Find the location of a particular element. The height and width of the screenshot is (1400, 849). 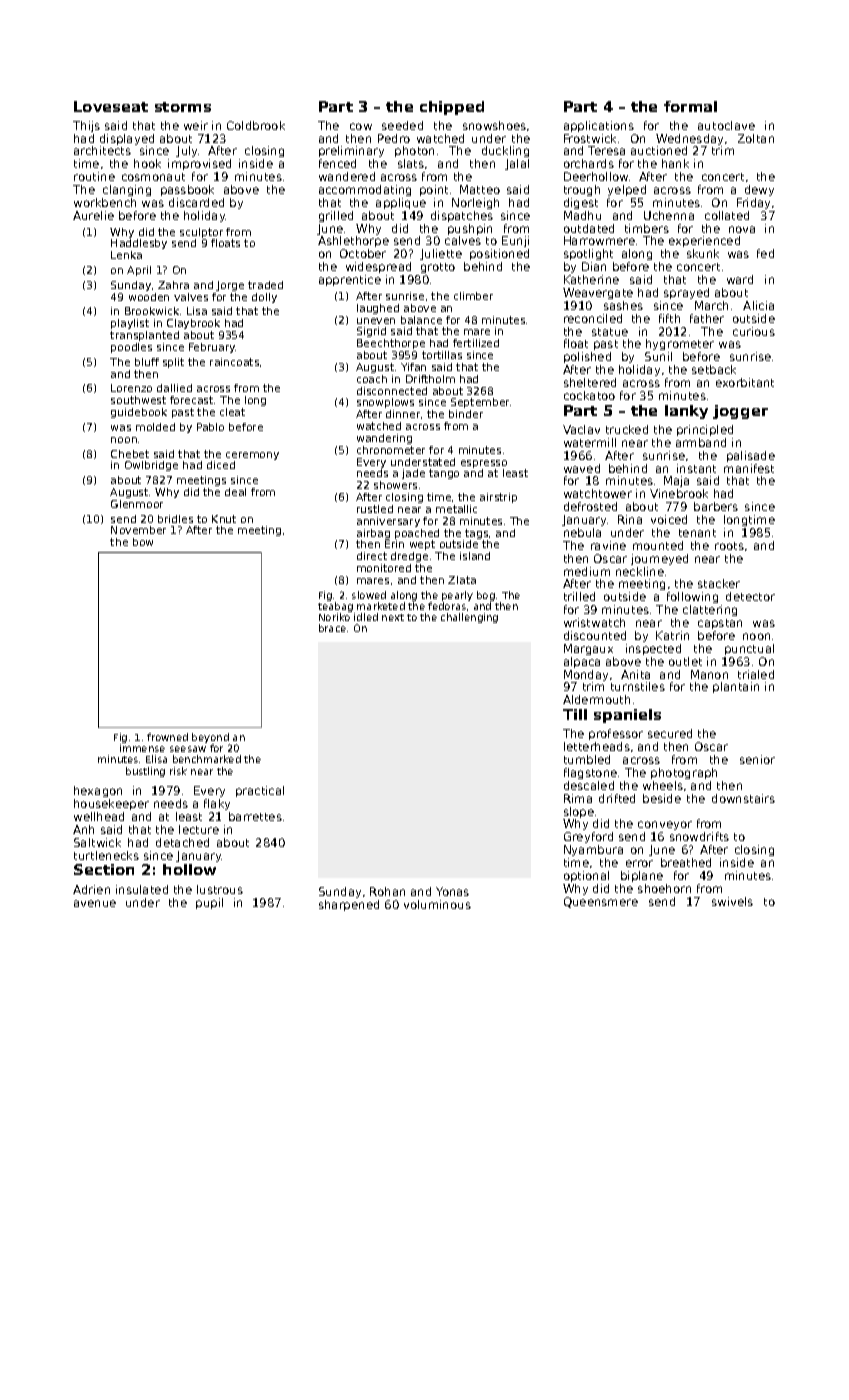

avenue is located at coordinates (95, 903).
